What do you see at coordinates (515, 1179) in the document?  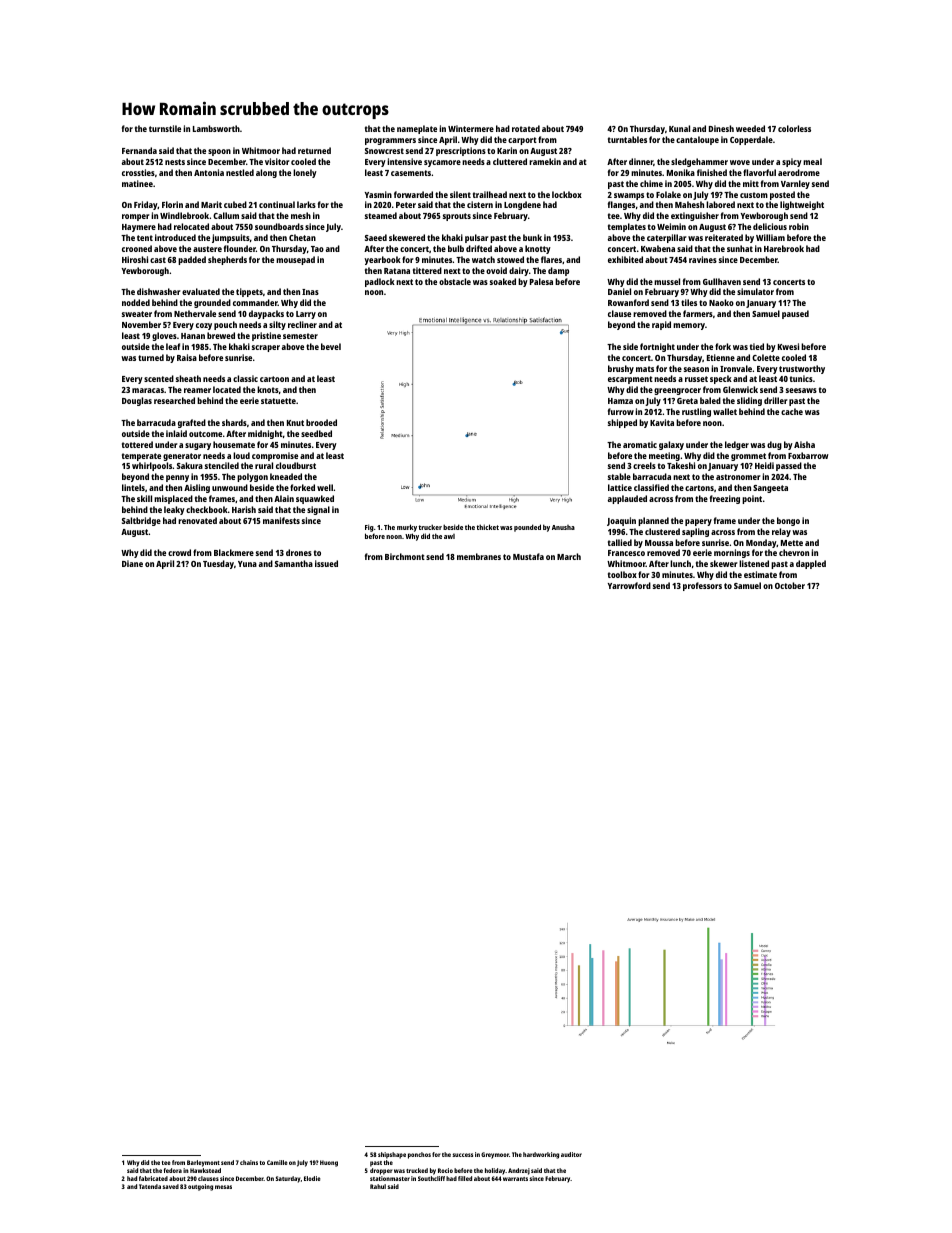 I see `warrants` at bounding box center [515, 1179].
